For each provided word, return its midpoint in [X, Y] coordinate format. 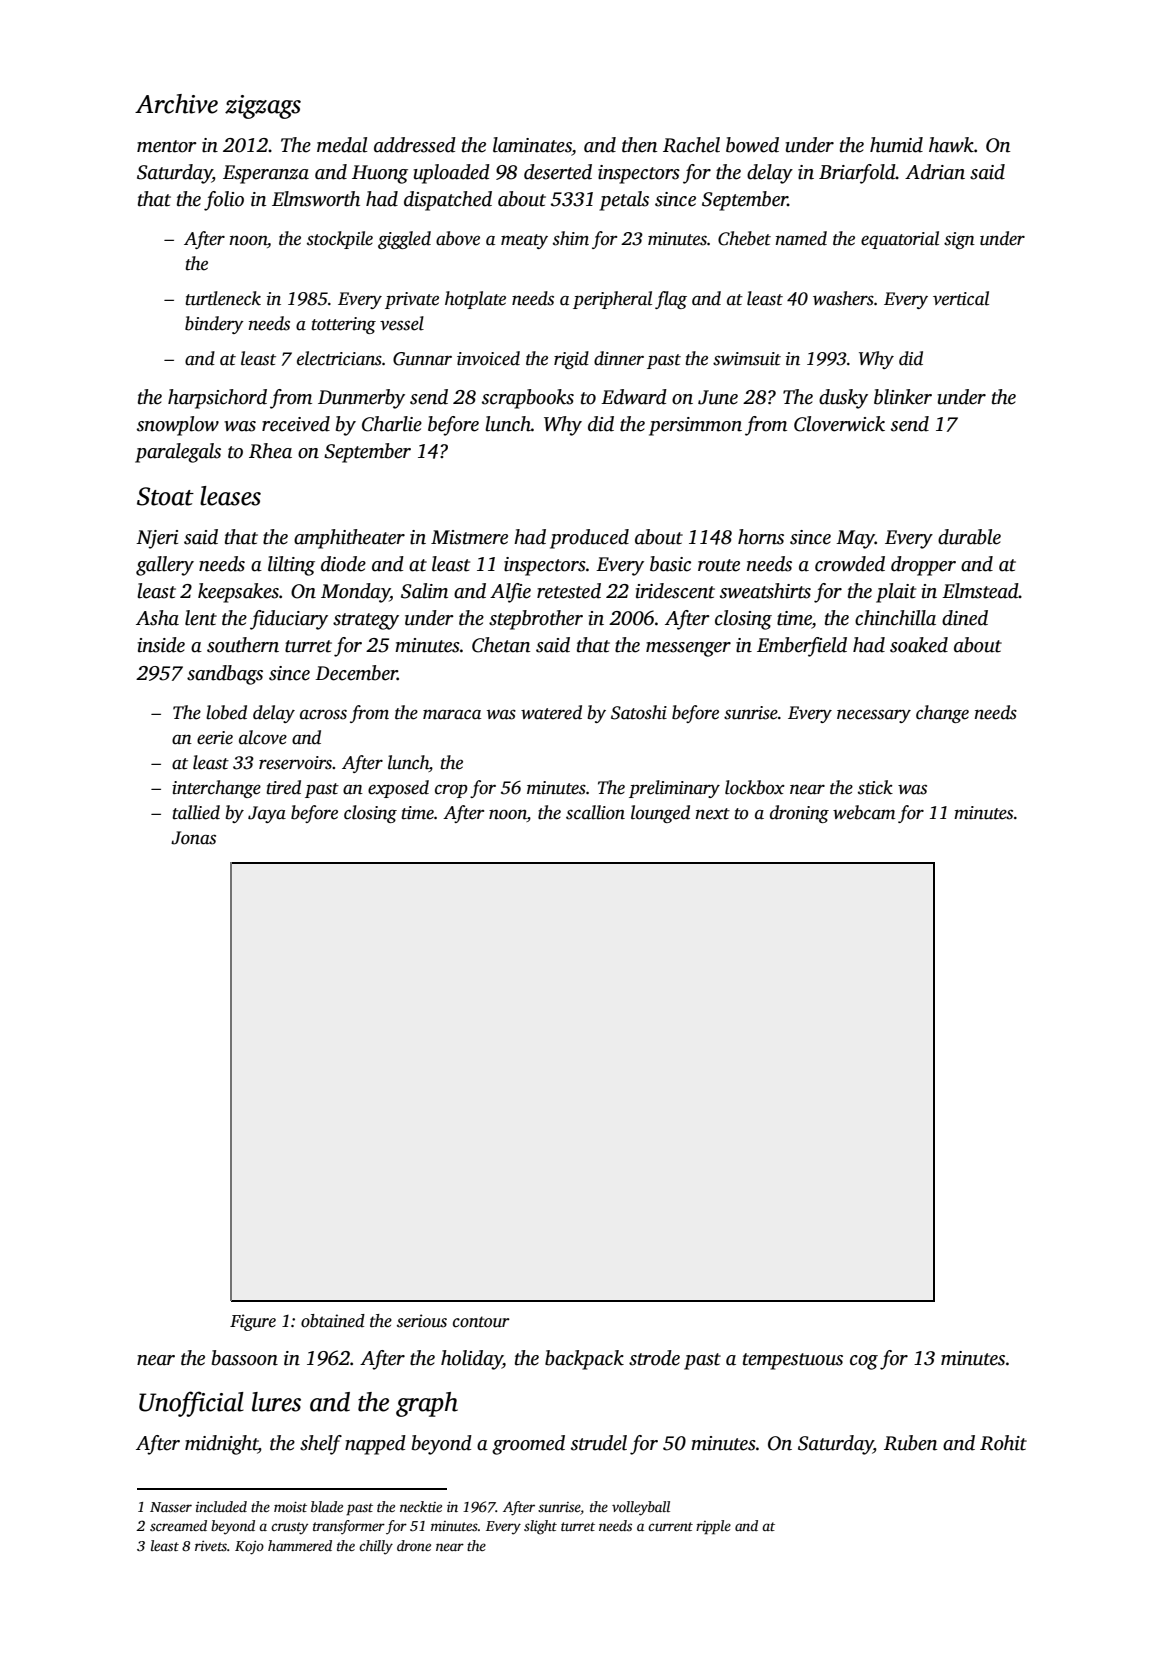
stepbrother [536, 620]
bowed [752, 145]
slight [540, 1527]
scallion [595, 812]
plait [896, 593]
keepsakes [238, 593]
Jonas [193, 838]
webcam [864, 812]
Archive [176, 104]
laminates [532, 145]
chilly [376, 1547]
